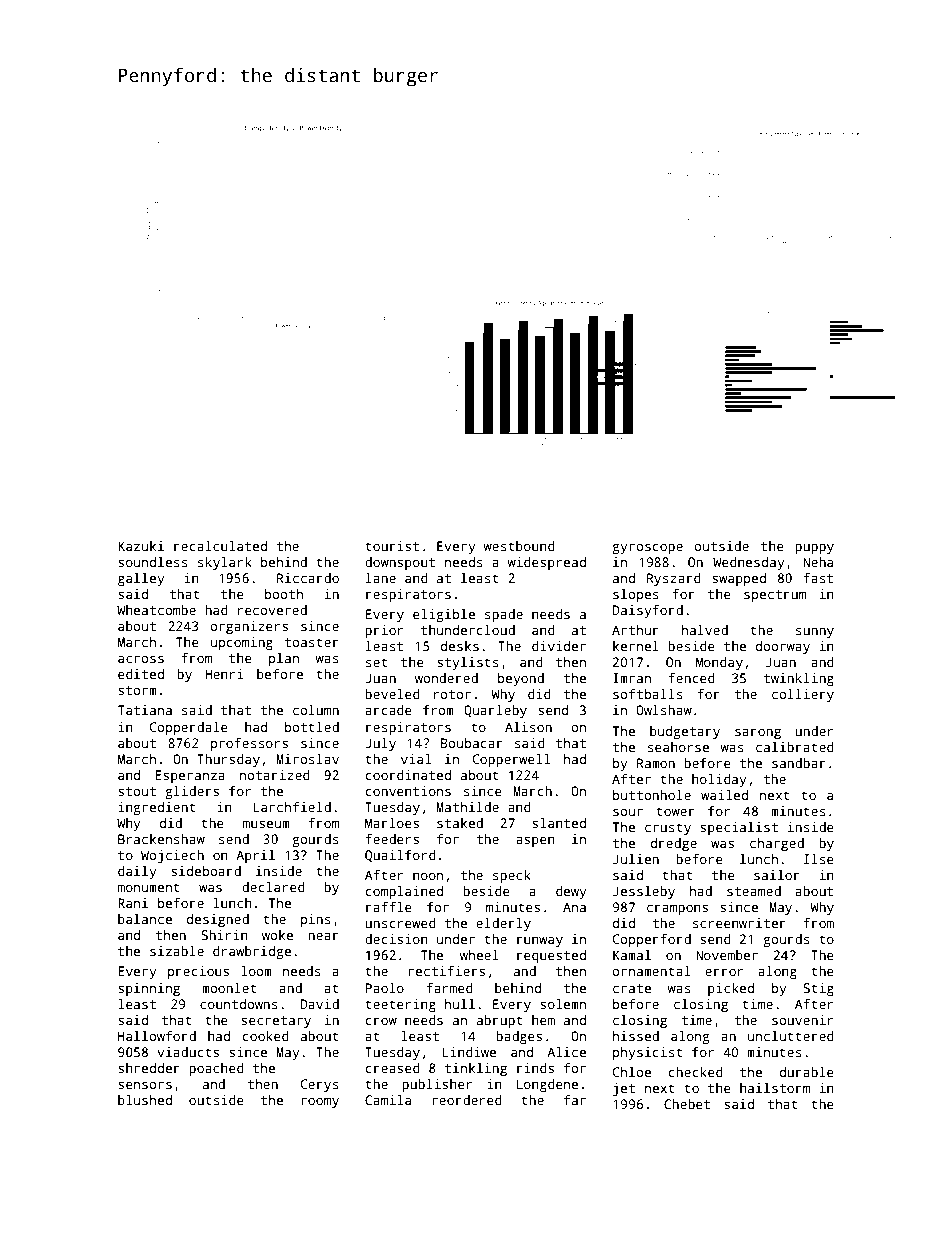  Describe the element at coordinates (648, 611) in the screenshot. I see `Daisyford` at that location.
